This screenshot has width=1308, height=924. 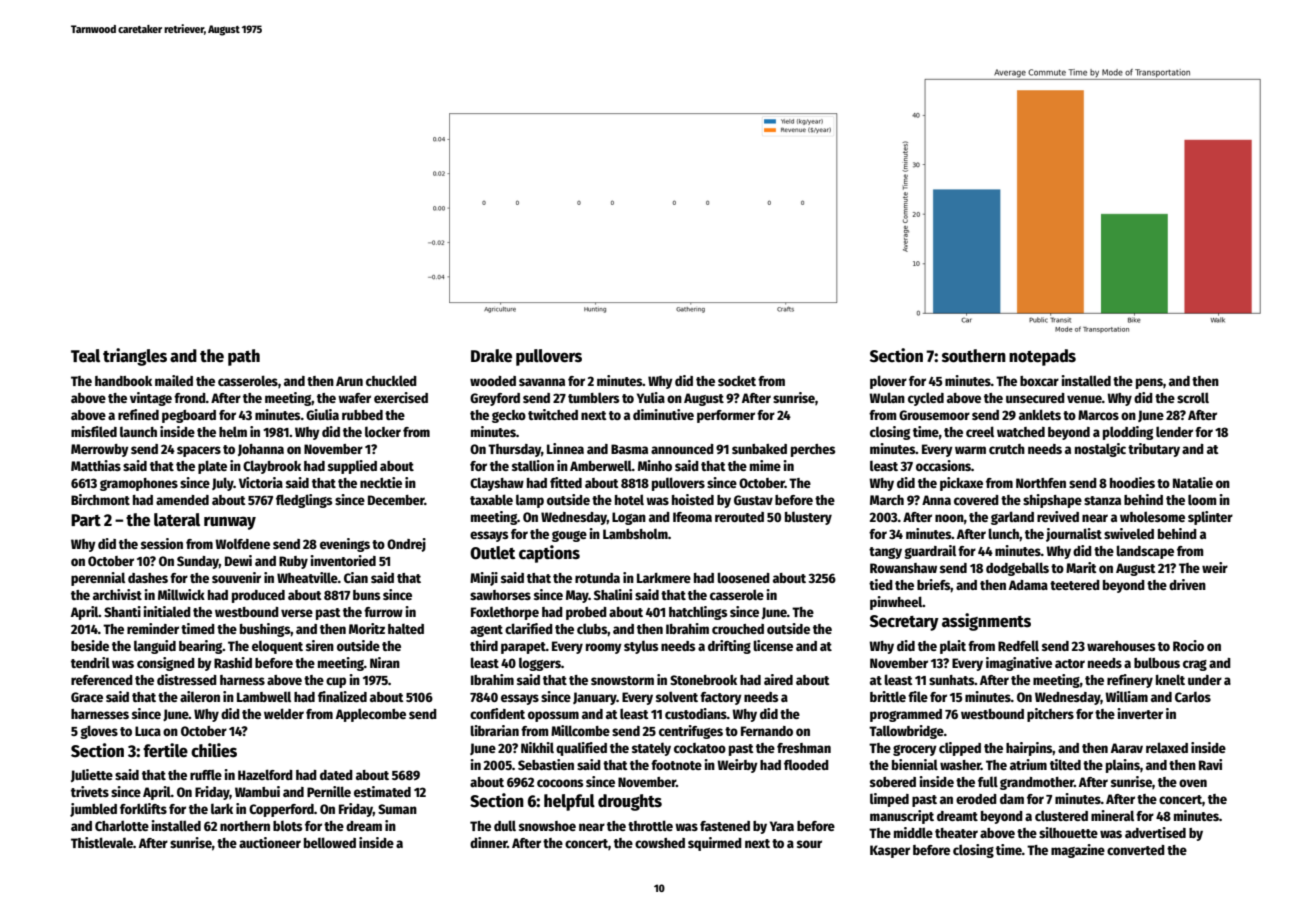 What do you see at coordinates (366, 595) in the screenshot?
I see `buns` at bounding box center [366, 595].
